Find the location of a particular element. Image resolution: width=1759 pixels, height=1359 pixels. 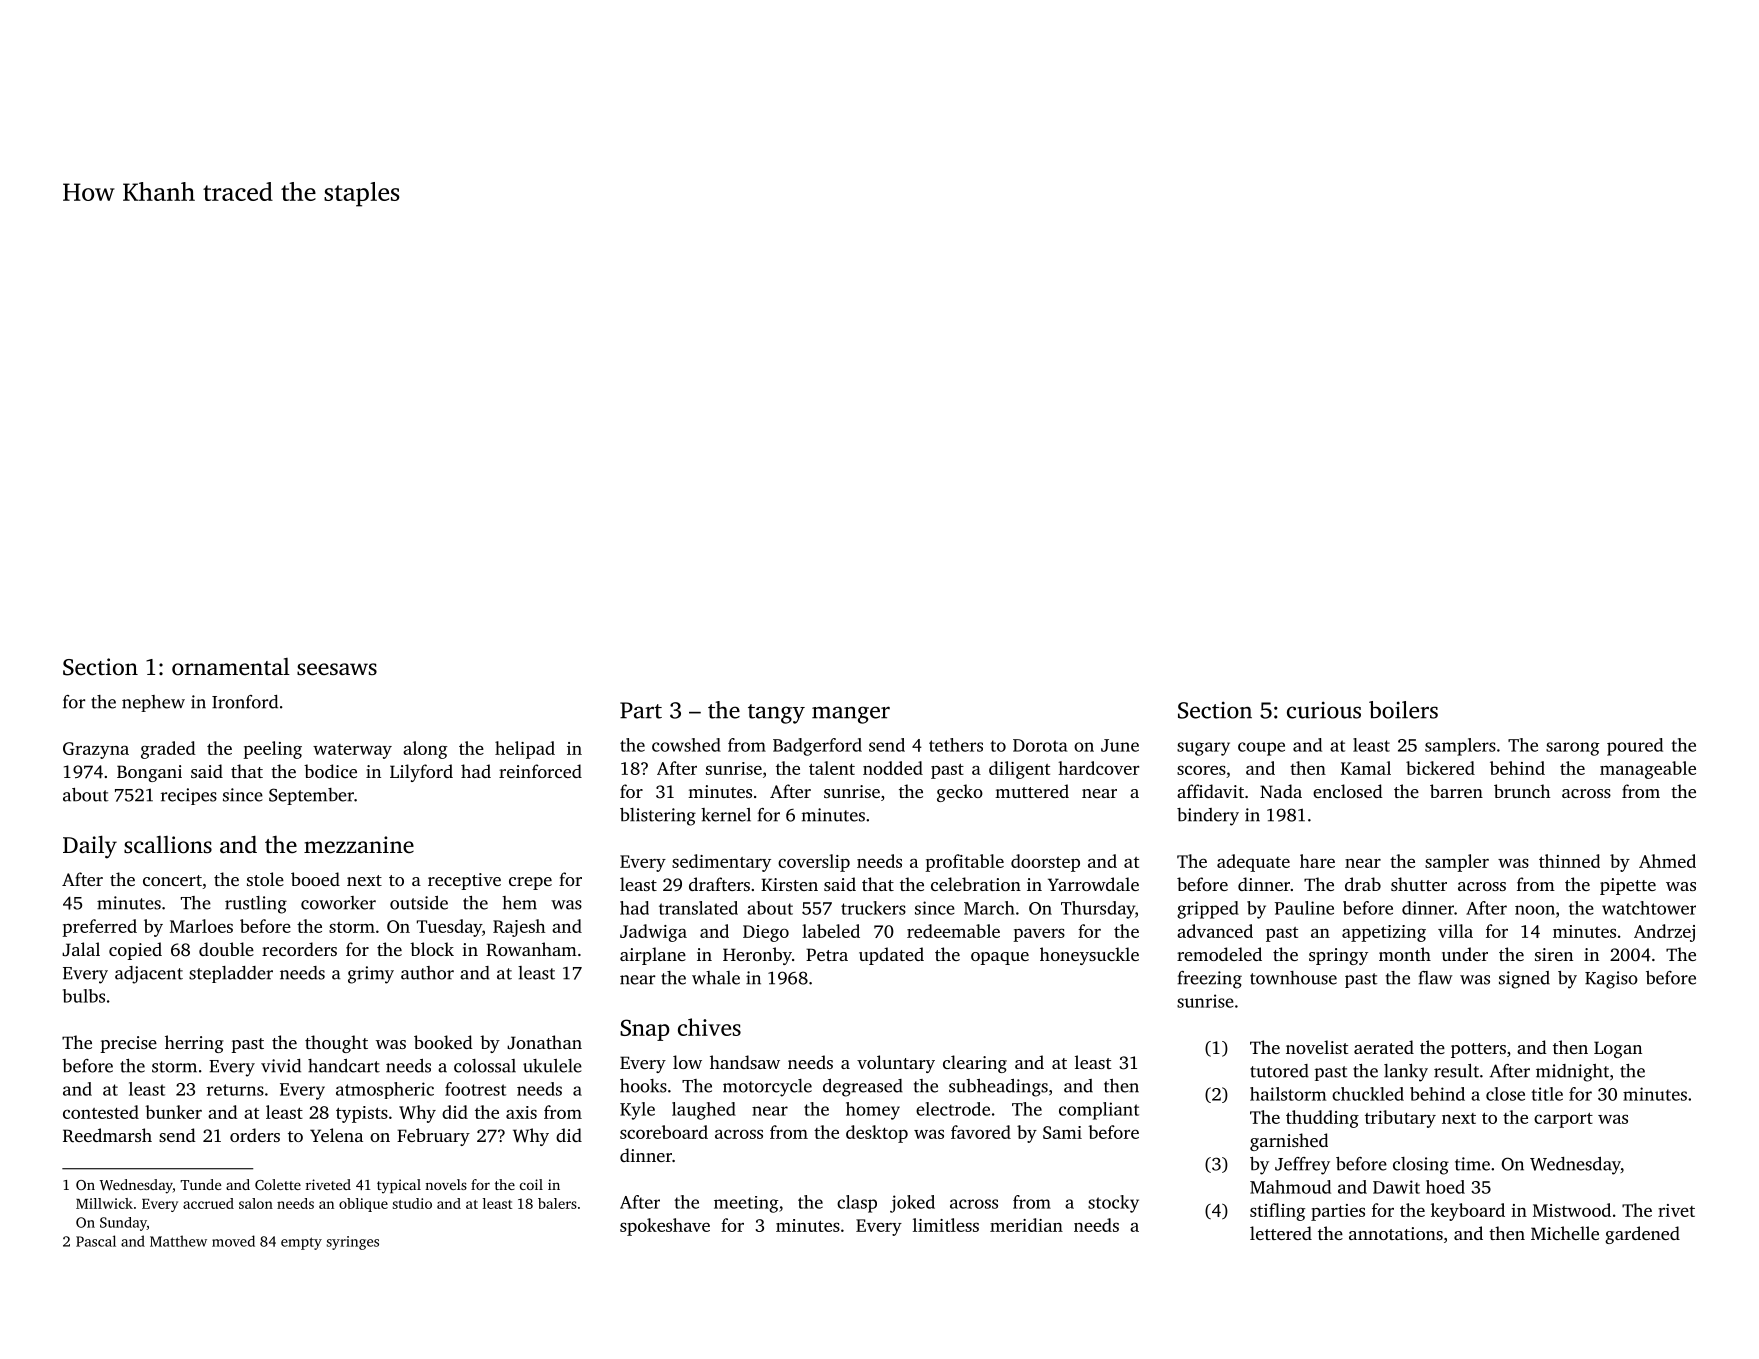

Dorota is located at coordinates (1040, 745).
